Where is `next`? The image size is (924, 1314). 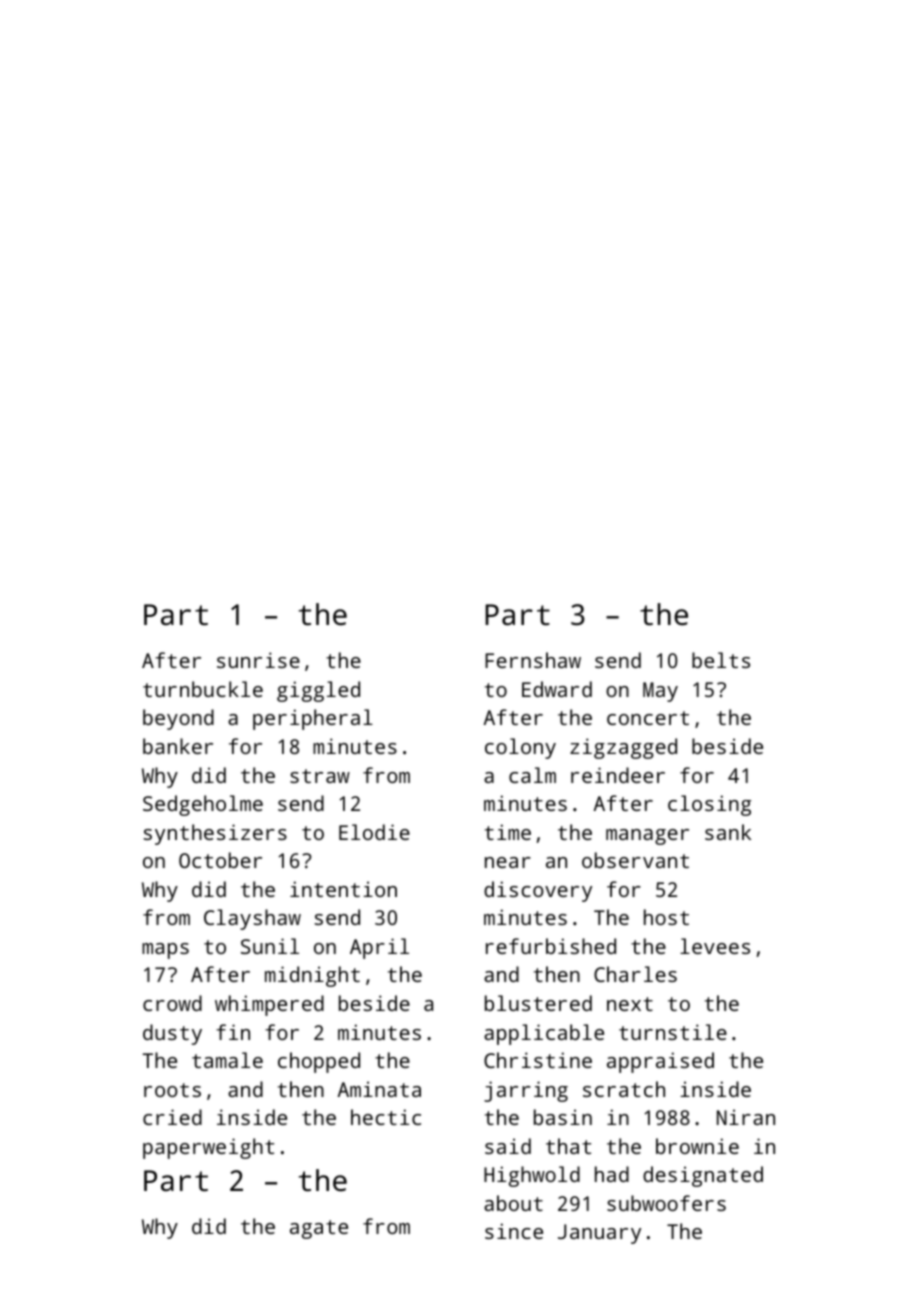
next is located at coordinates (630, 1004).
